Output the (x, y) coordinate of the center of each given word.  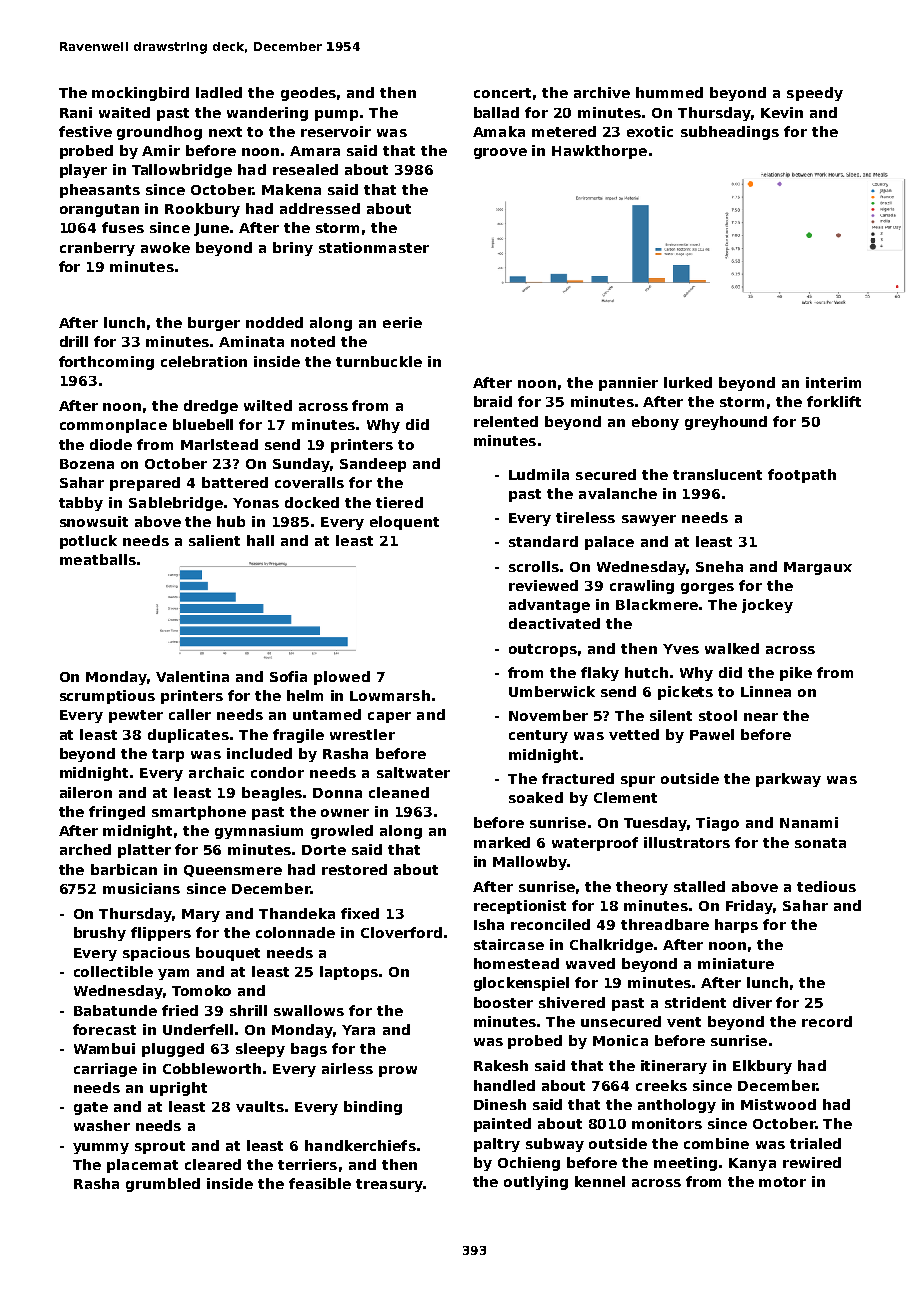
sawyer (649, 520)
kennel (600, 1181)
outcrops (543, 650)
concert (502, 93)
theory (642, 888)
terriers (307, 1164)
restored (354, 869)
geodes (308, 94)
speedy (815, 94)
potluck (88, 542)
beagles (272, 794)
